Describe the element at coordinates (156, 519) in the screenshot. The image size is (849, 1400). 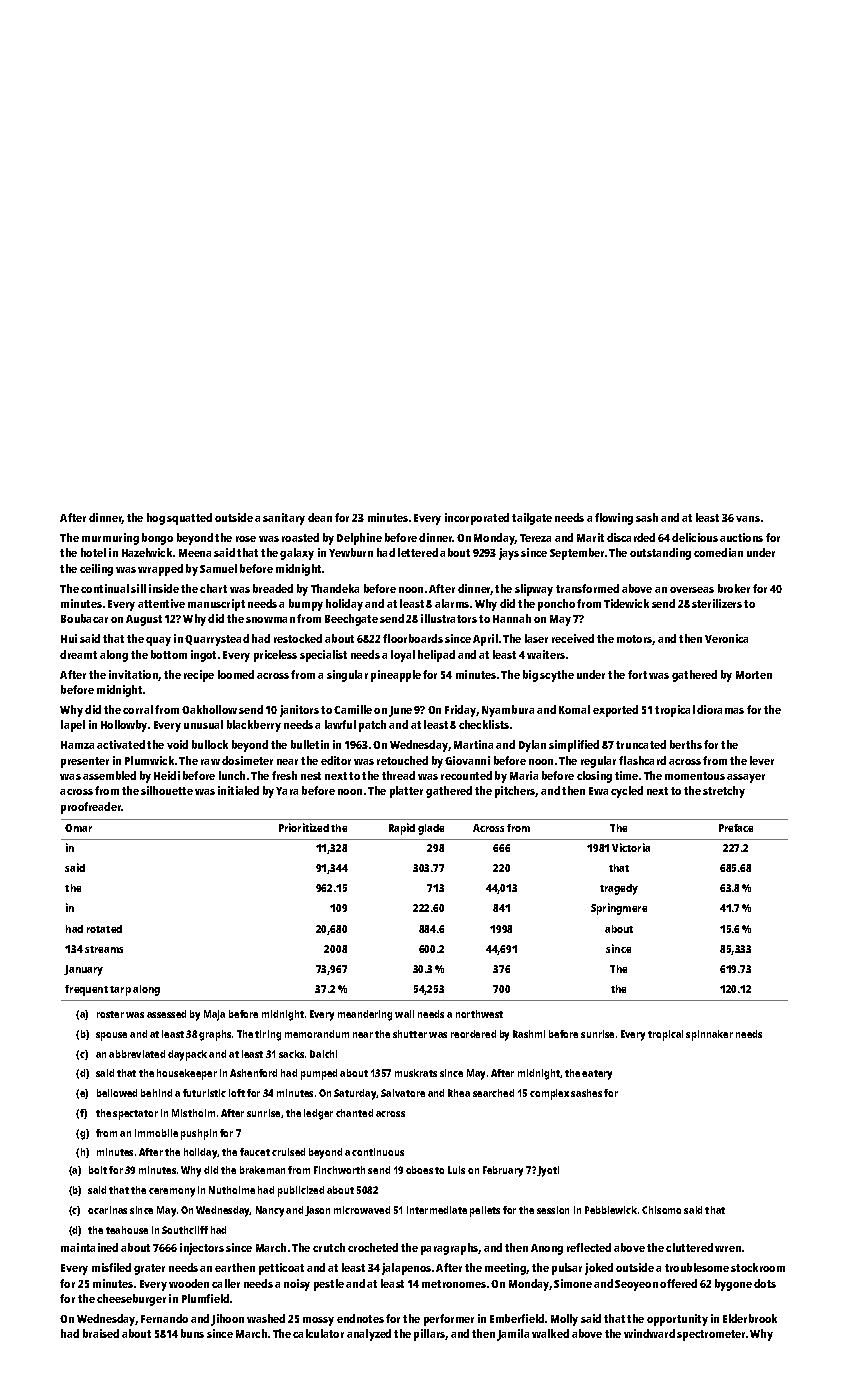
I see `hog` at that location.
